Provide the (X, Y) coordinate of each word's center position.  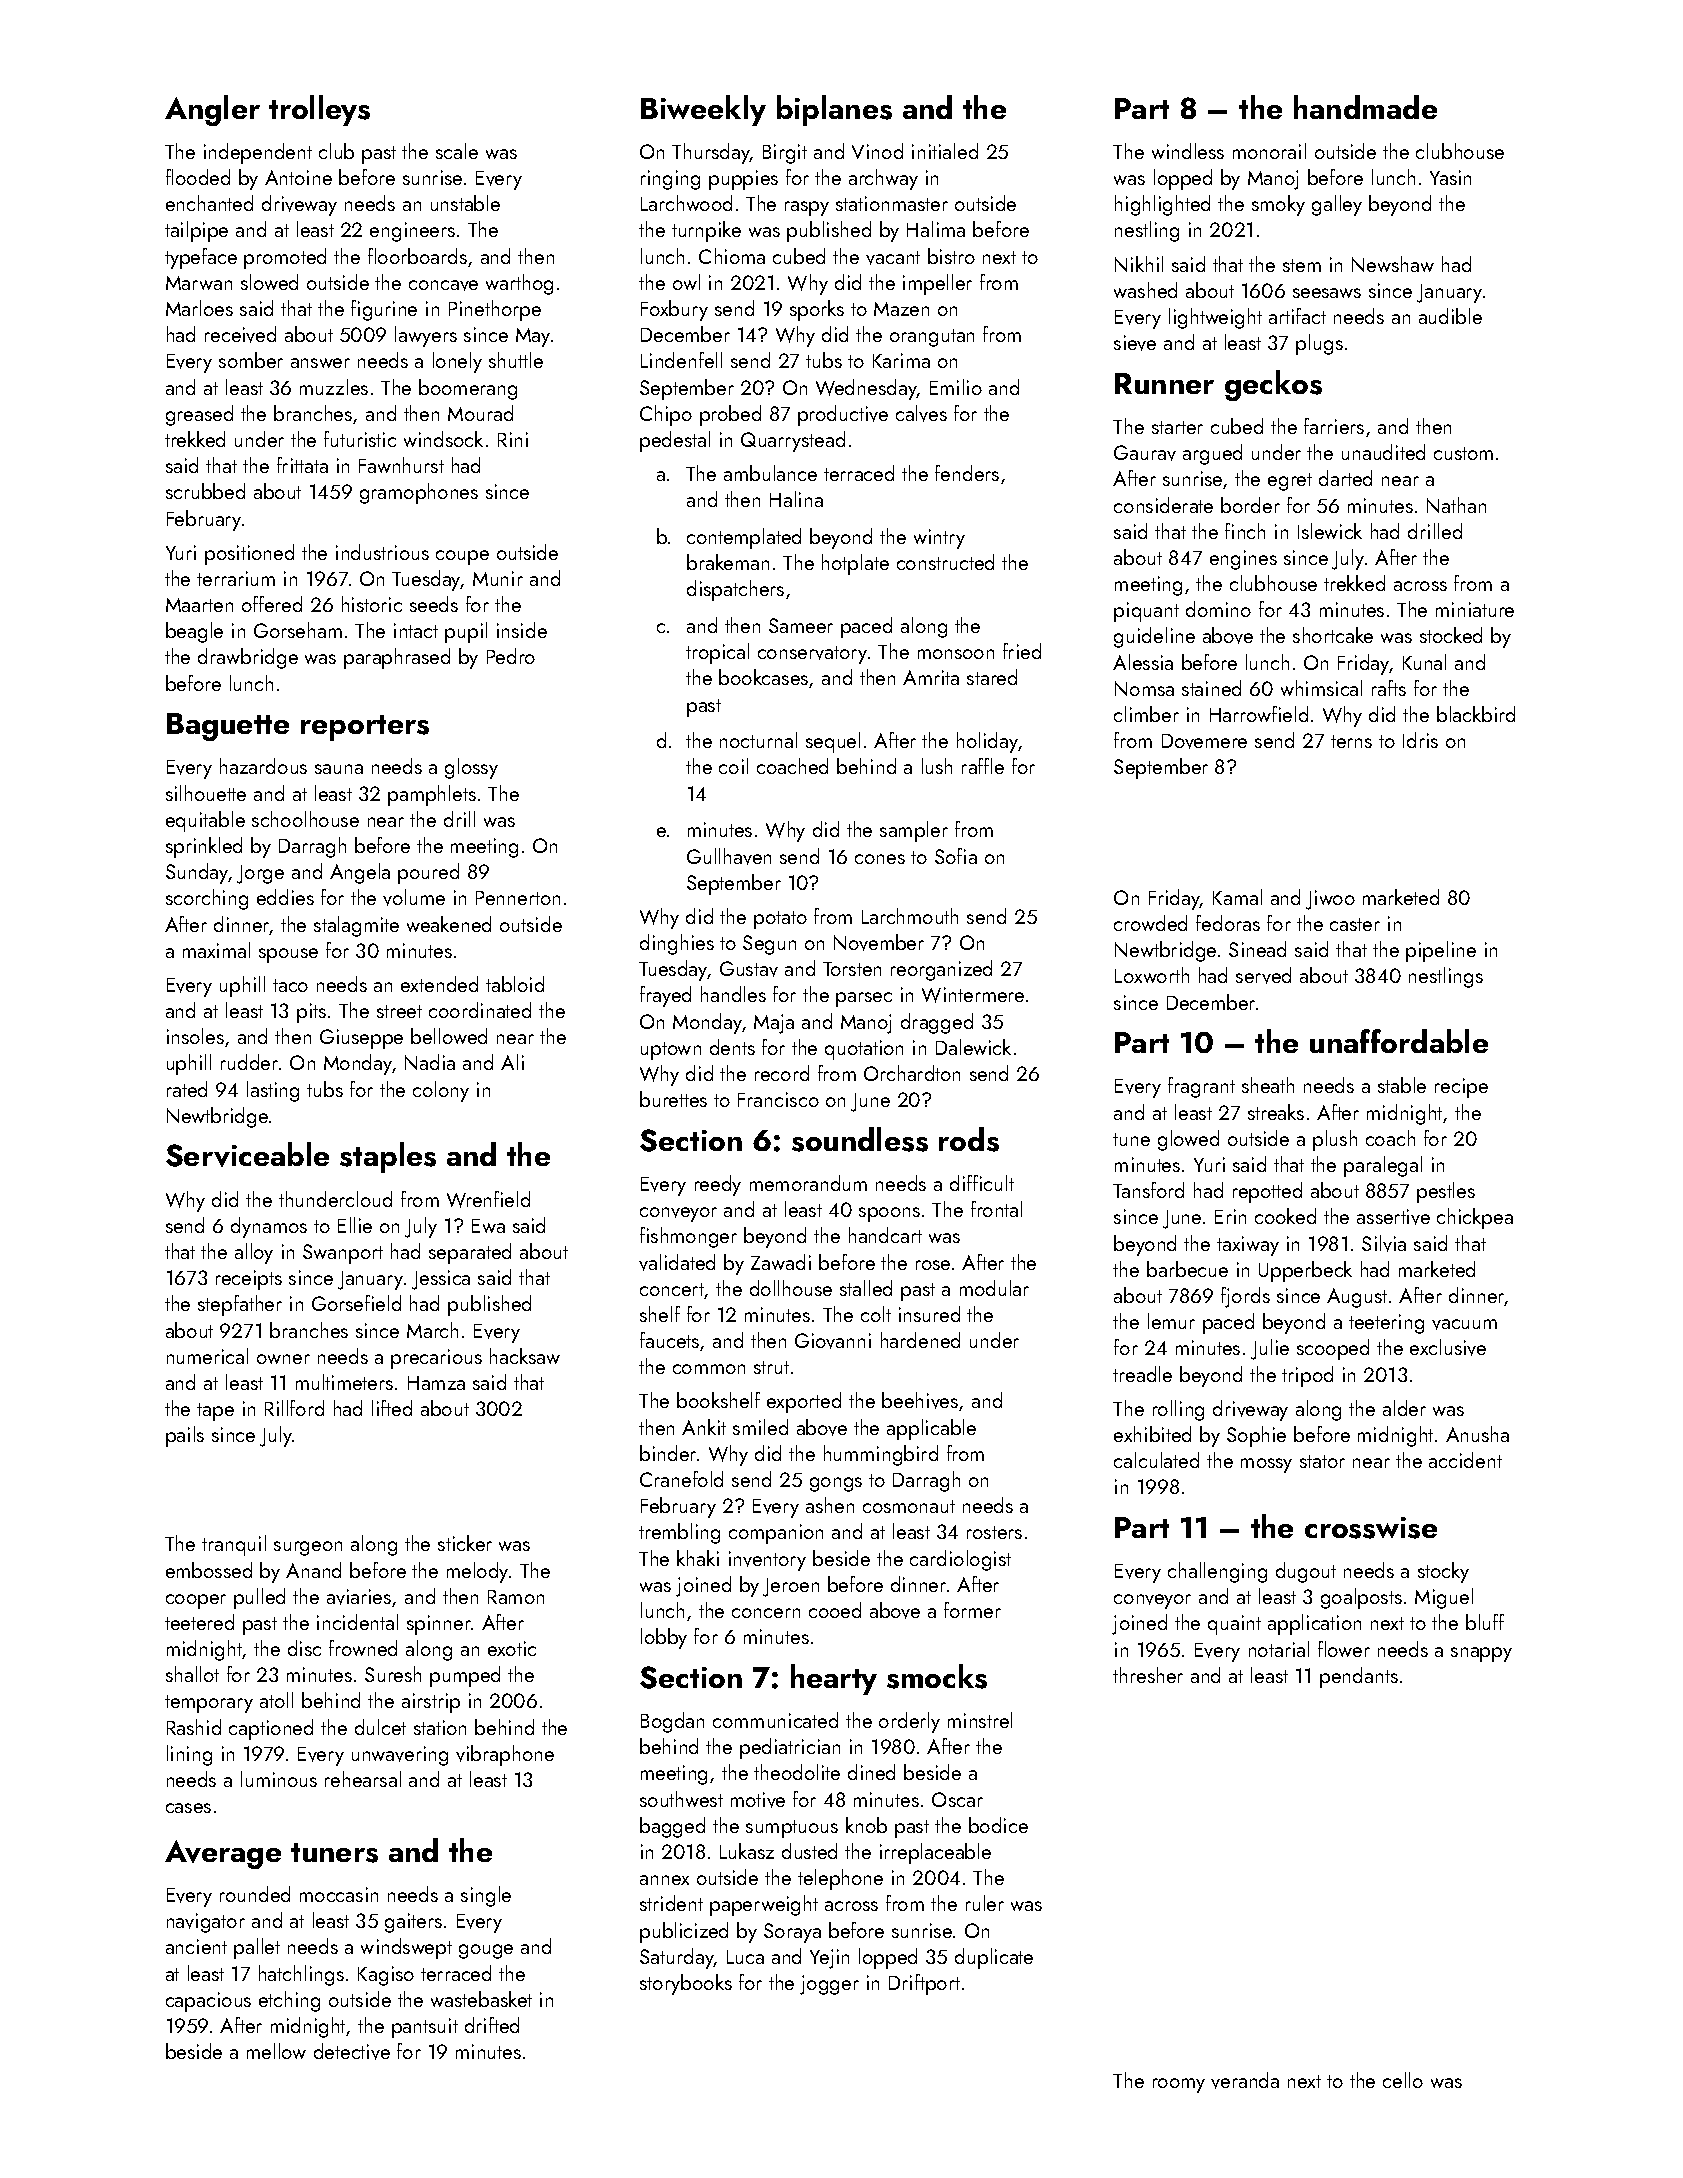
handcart (885, 1235)
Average (223, 1854)
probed (730, 415)
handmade (1365, 107)
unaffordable (1399, 1041)
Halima (936, 229)
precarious (436, 1359)
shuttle (516, 360)
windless (1188, 151)
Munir (498, 578)
